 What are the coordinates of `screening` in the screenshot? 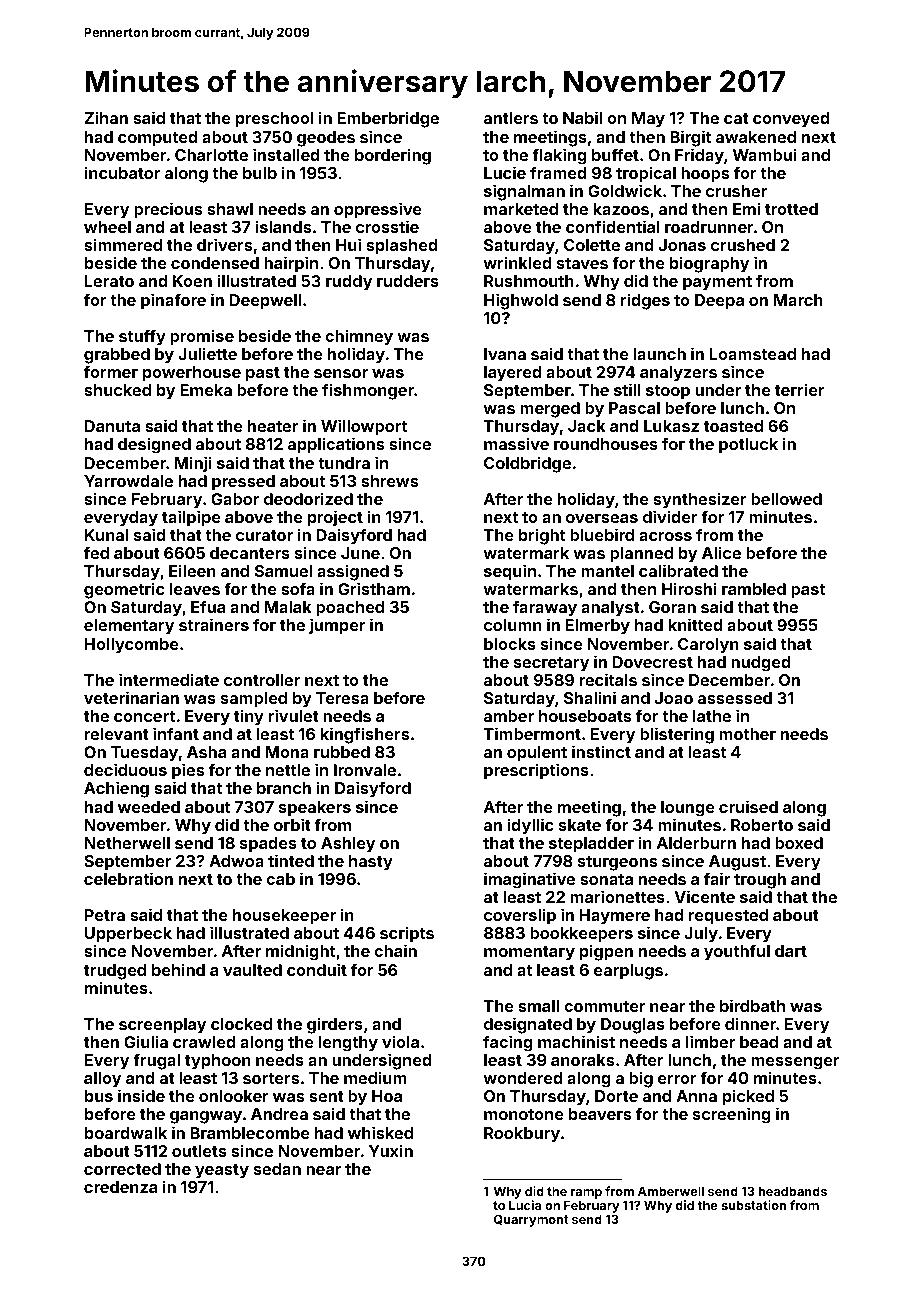 It's located at (732, 1115).
